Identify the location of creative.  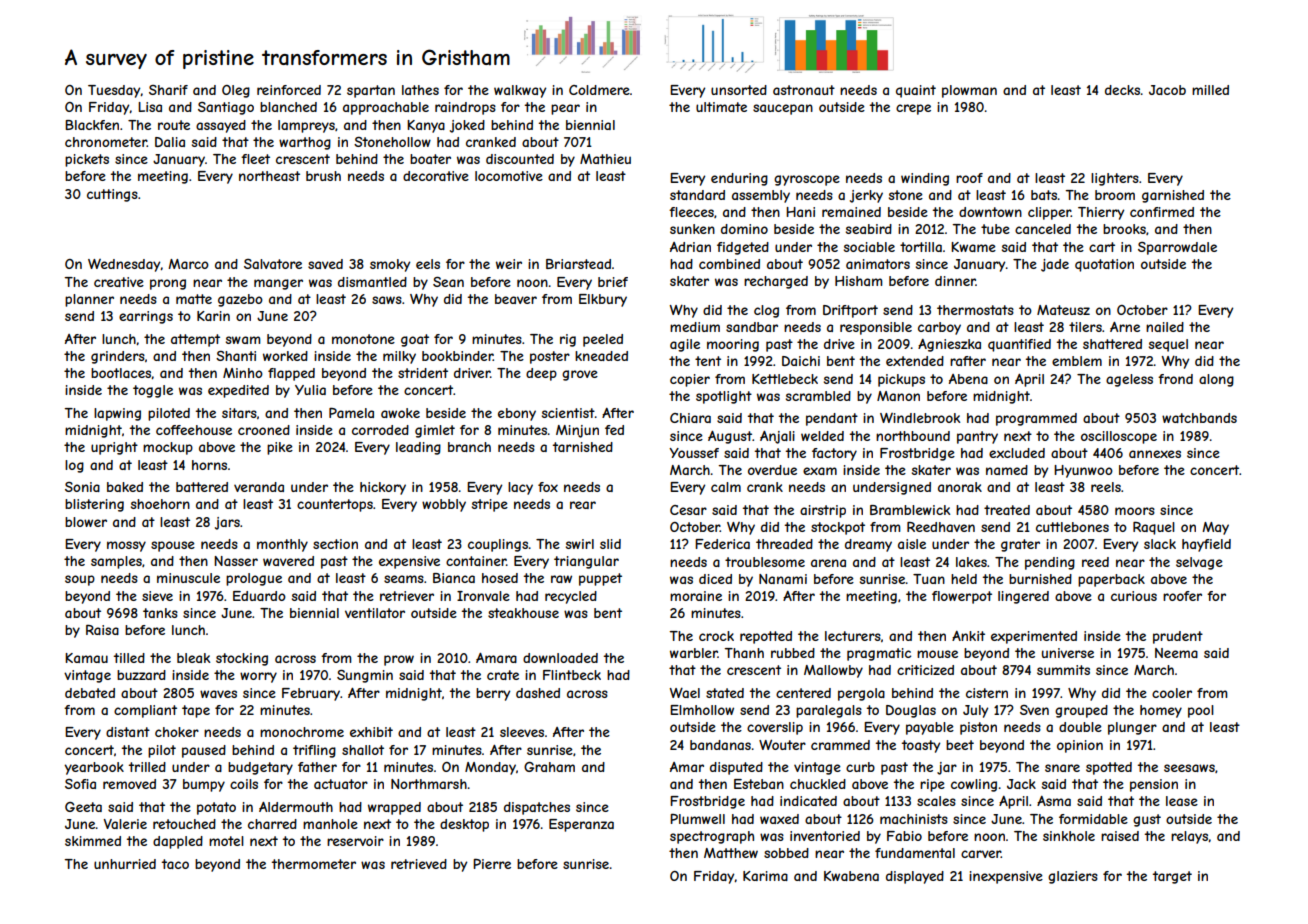
(119, 282).
